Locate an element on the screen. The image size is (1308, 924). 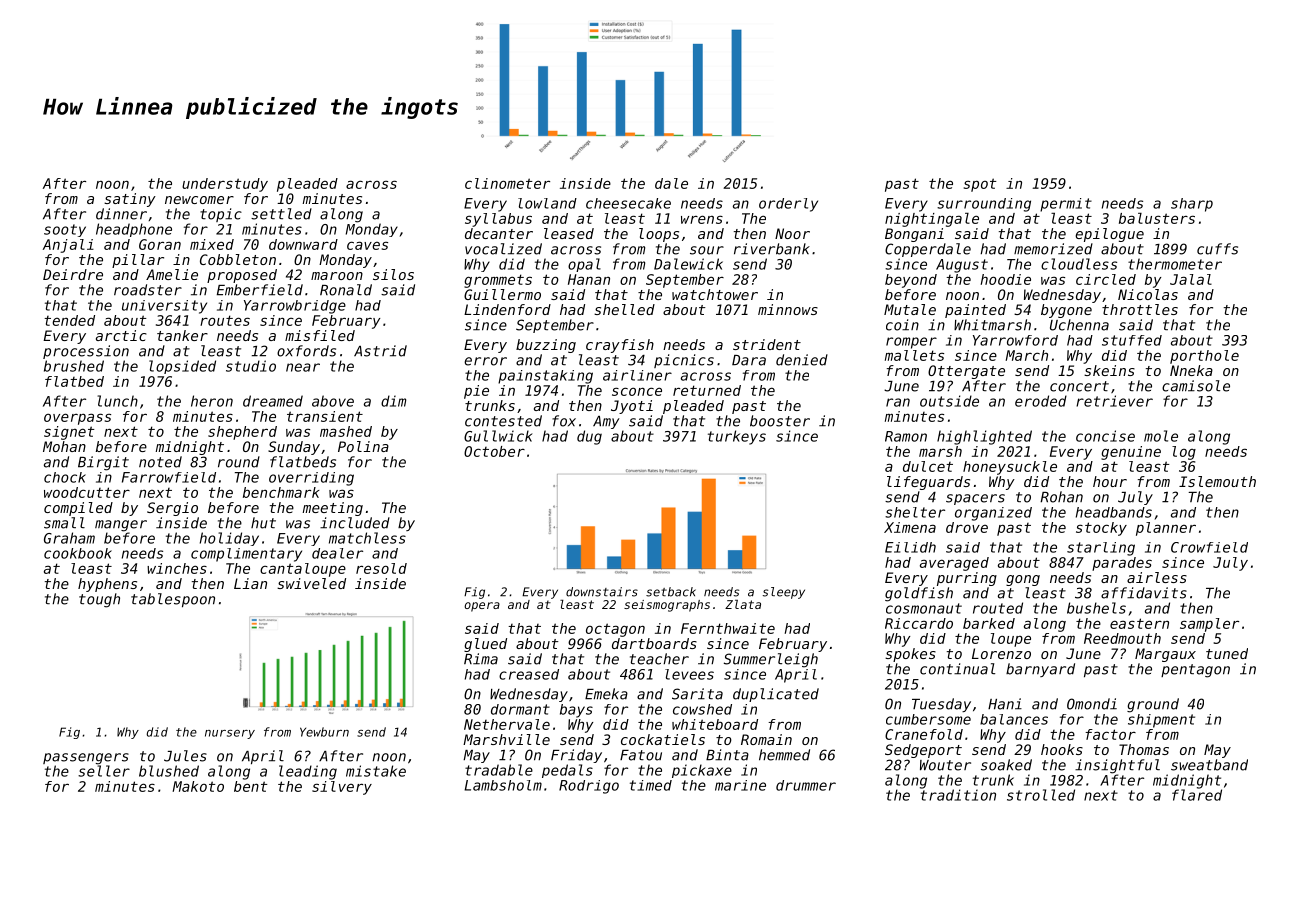
cheesecake is located at coordinates (628, 203).
